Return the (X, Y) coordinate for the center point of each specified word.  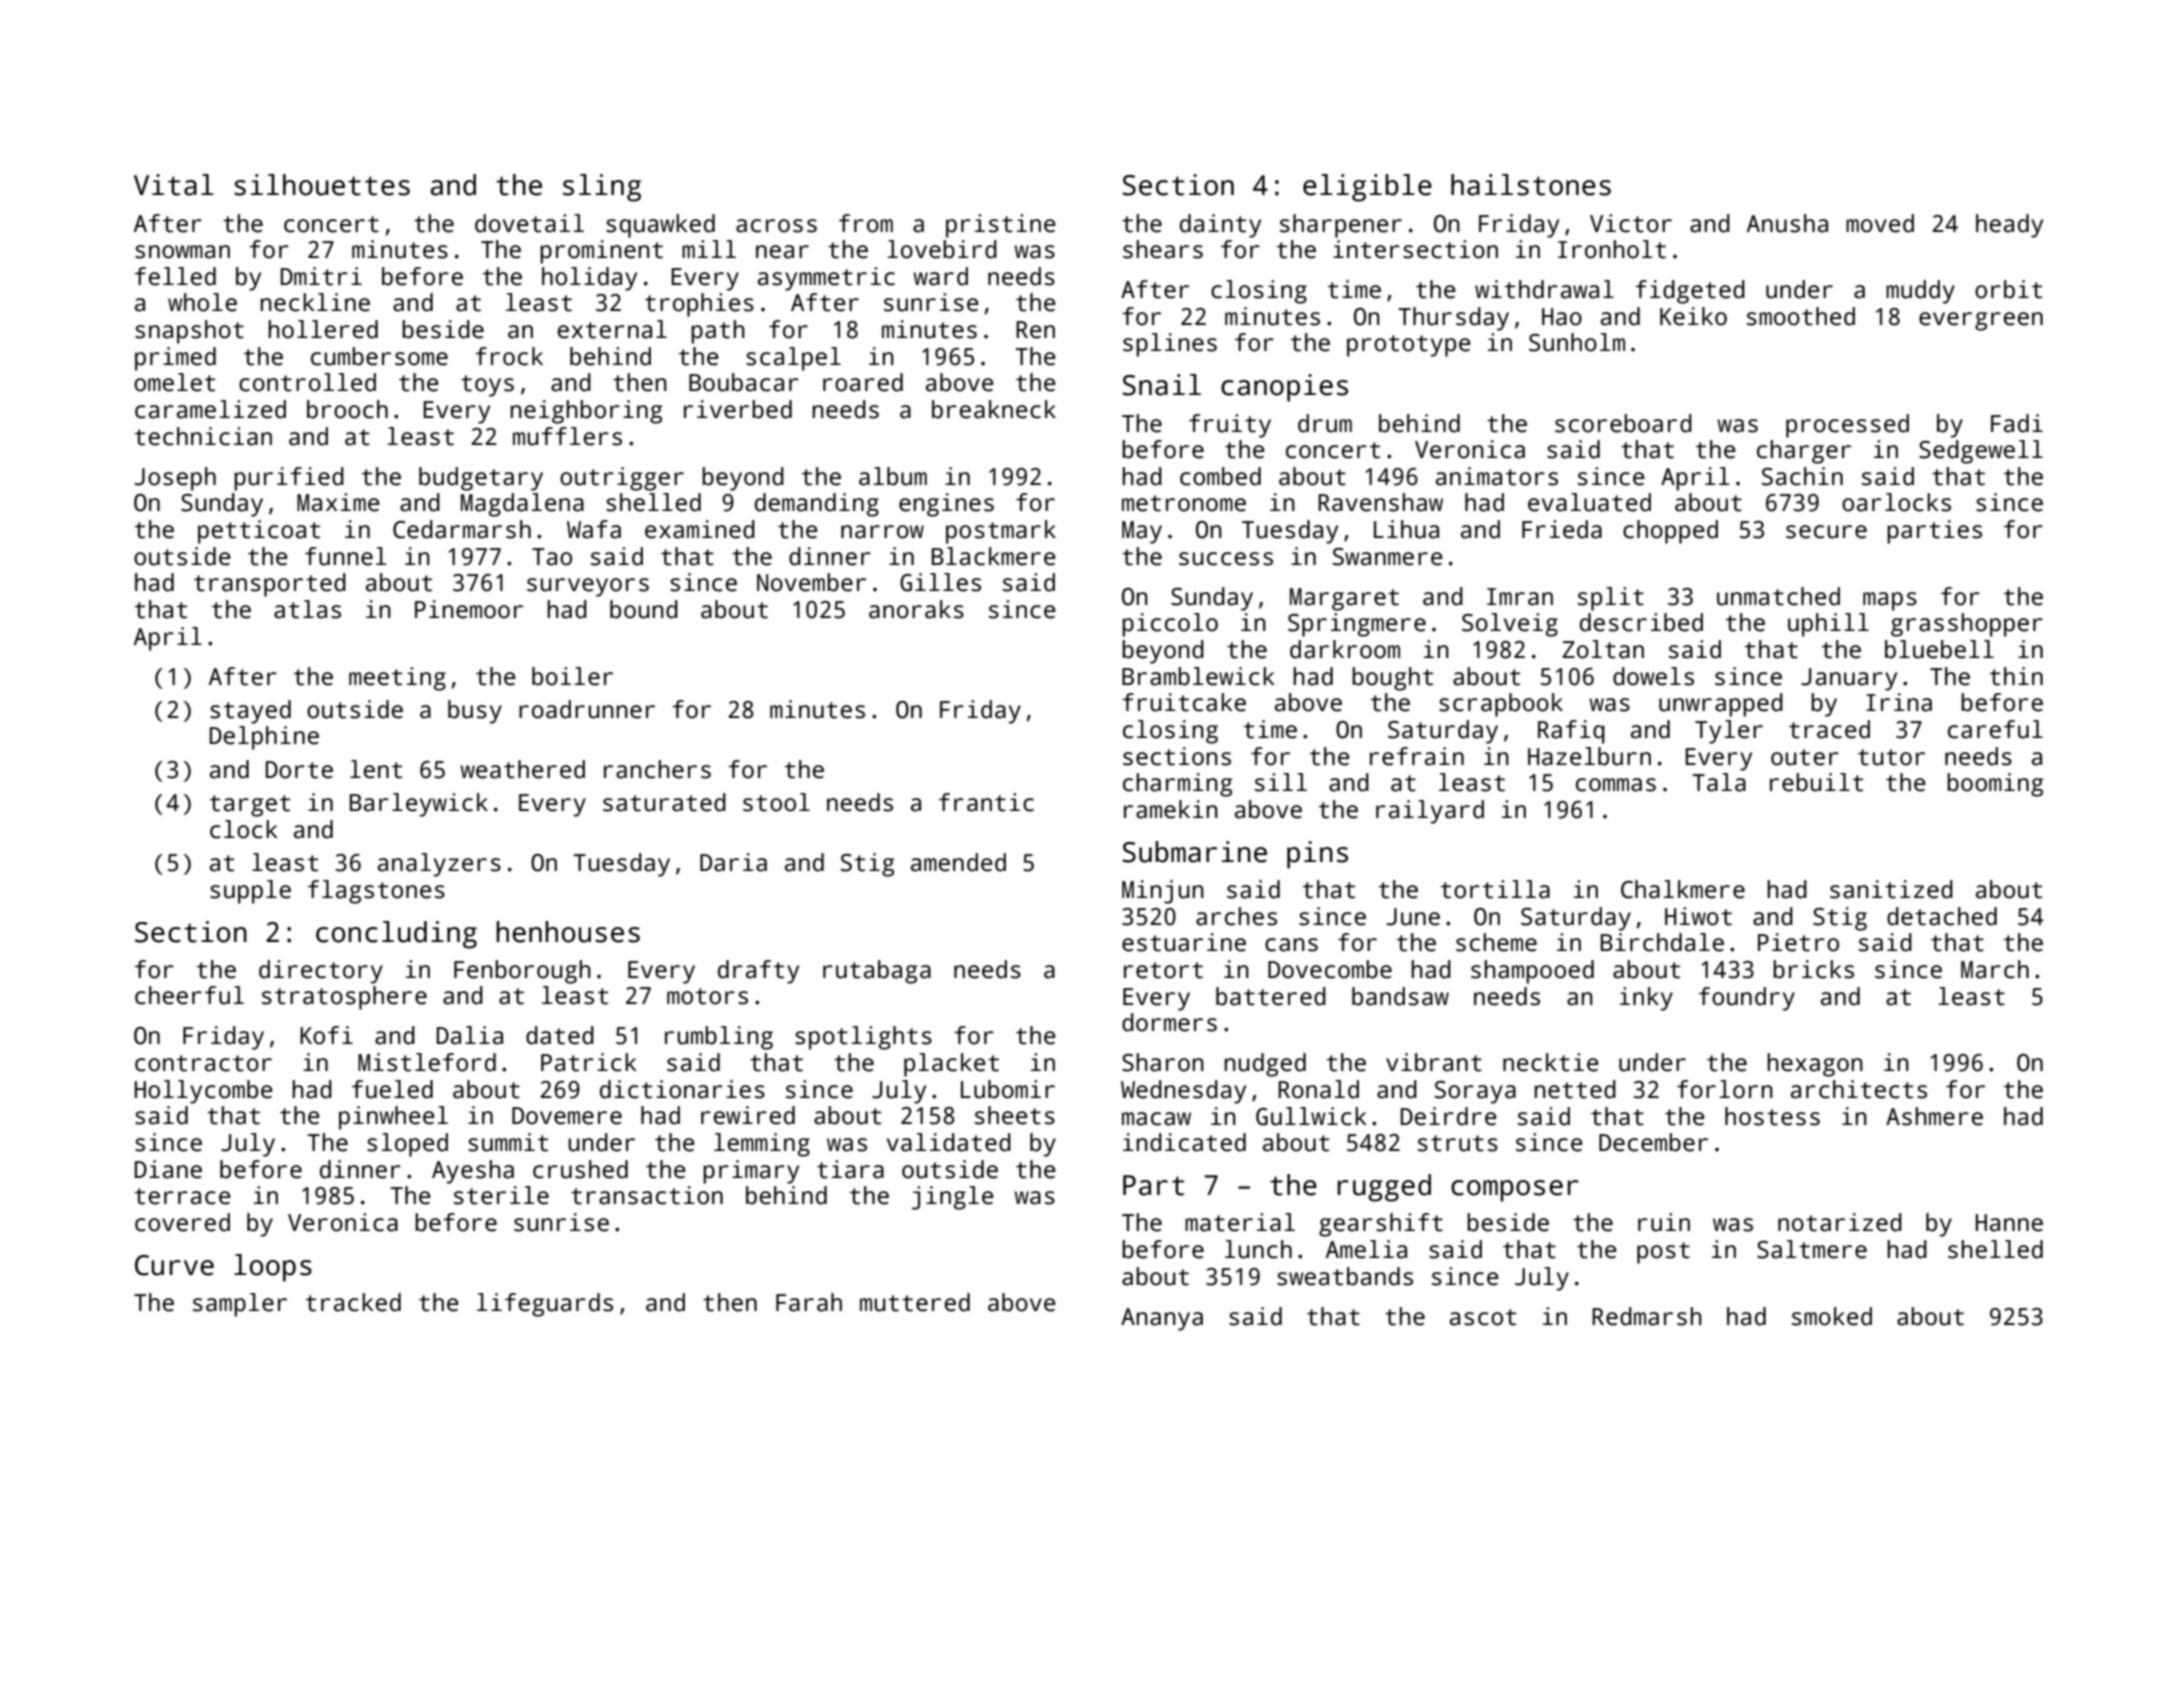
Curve (174, 1265)
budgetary (481, 479)
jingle (953, 1198)
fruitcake (1184, 702)
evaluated (1589, 502)
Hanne (2009, 1223)
